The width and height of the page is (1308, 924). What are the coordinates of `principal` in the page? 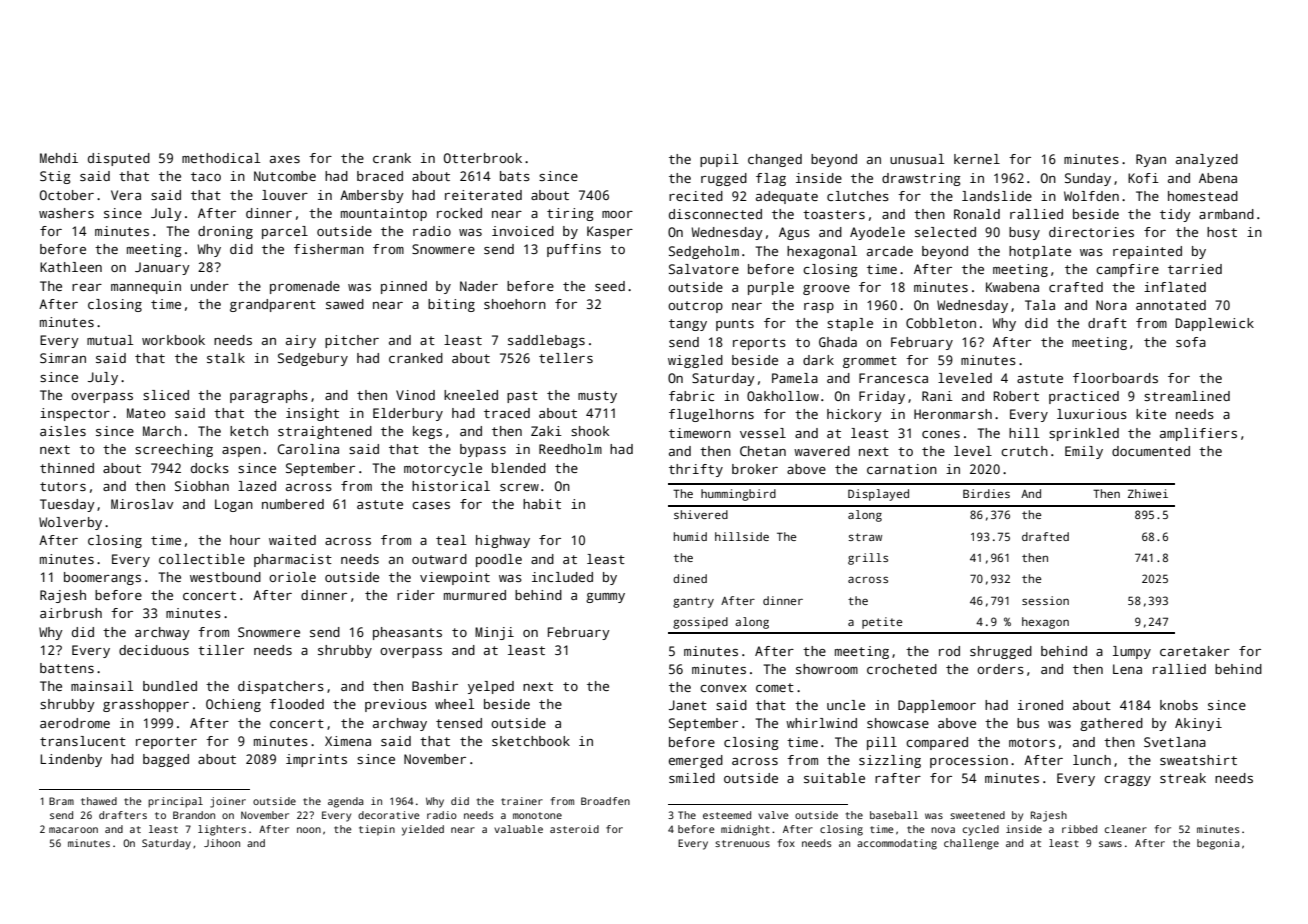 It's located at (175, 802).
